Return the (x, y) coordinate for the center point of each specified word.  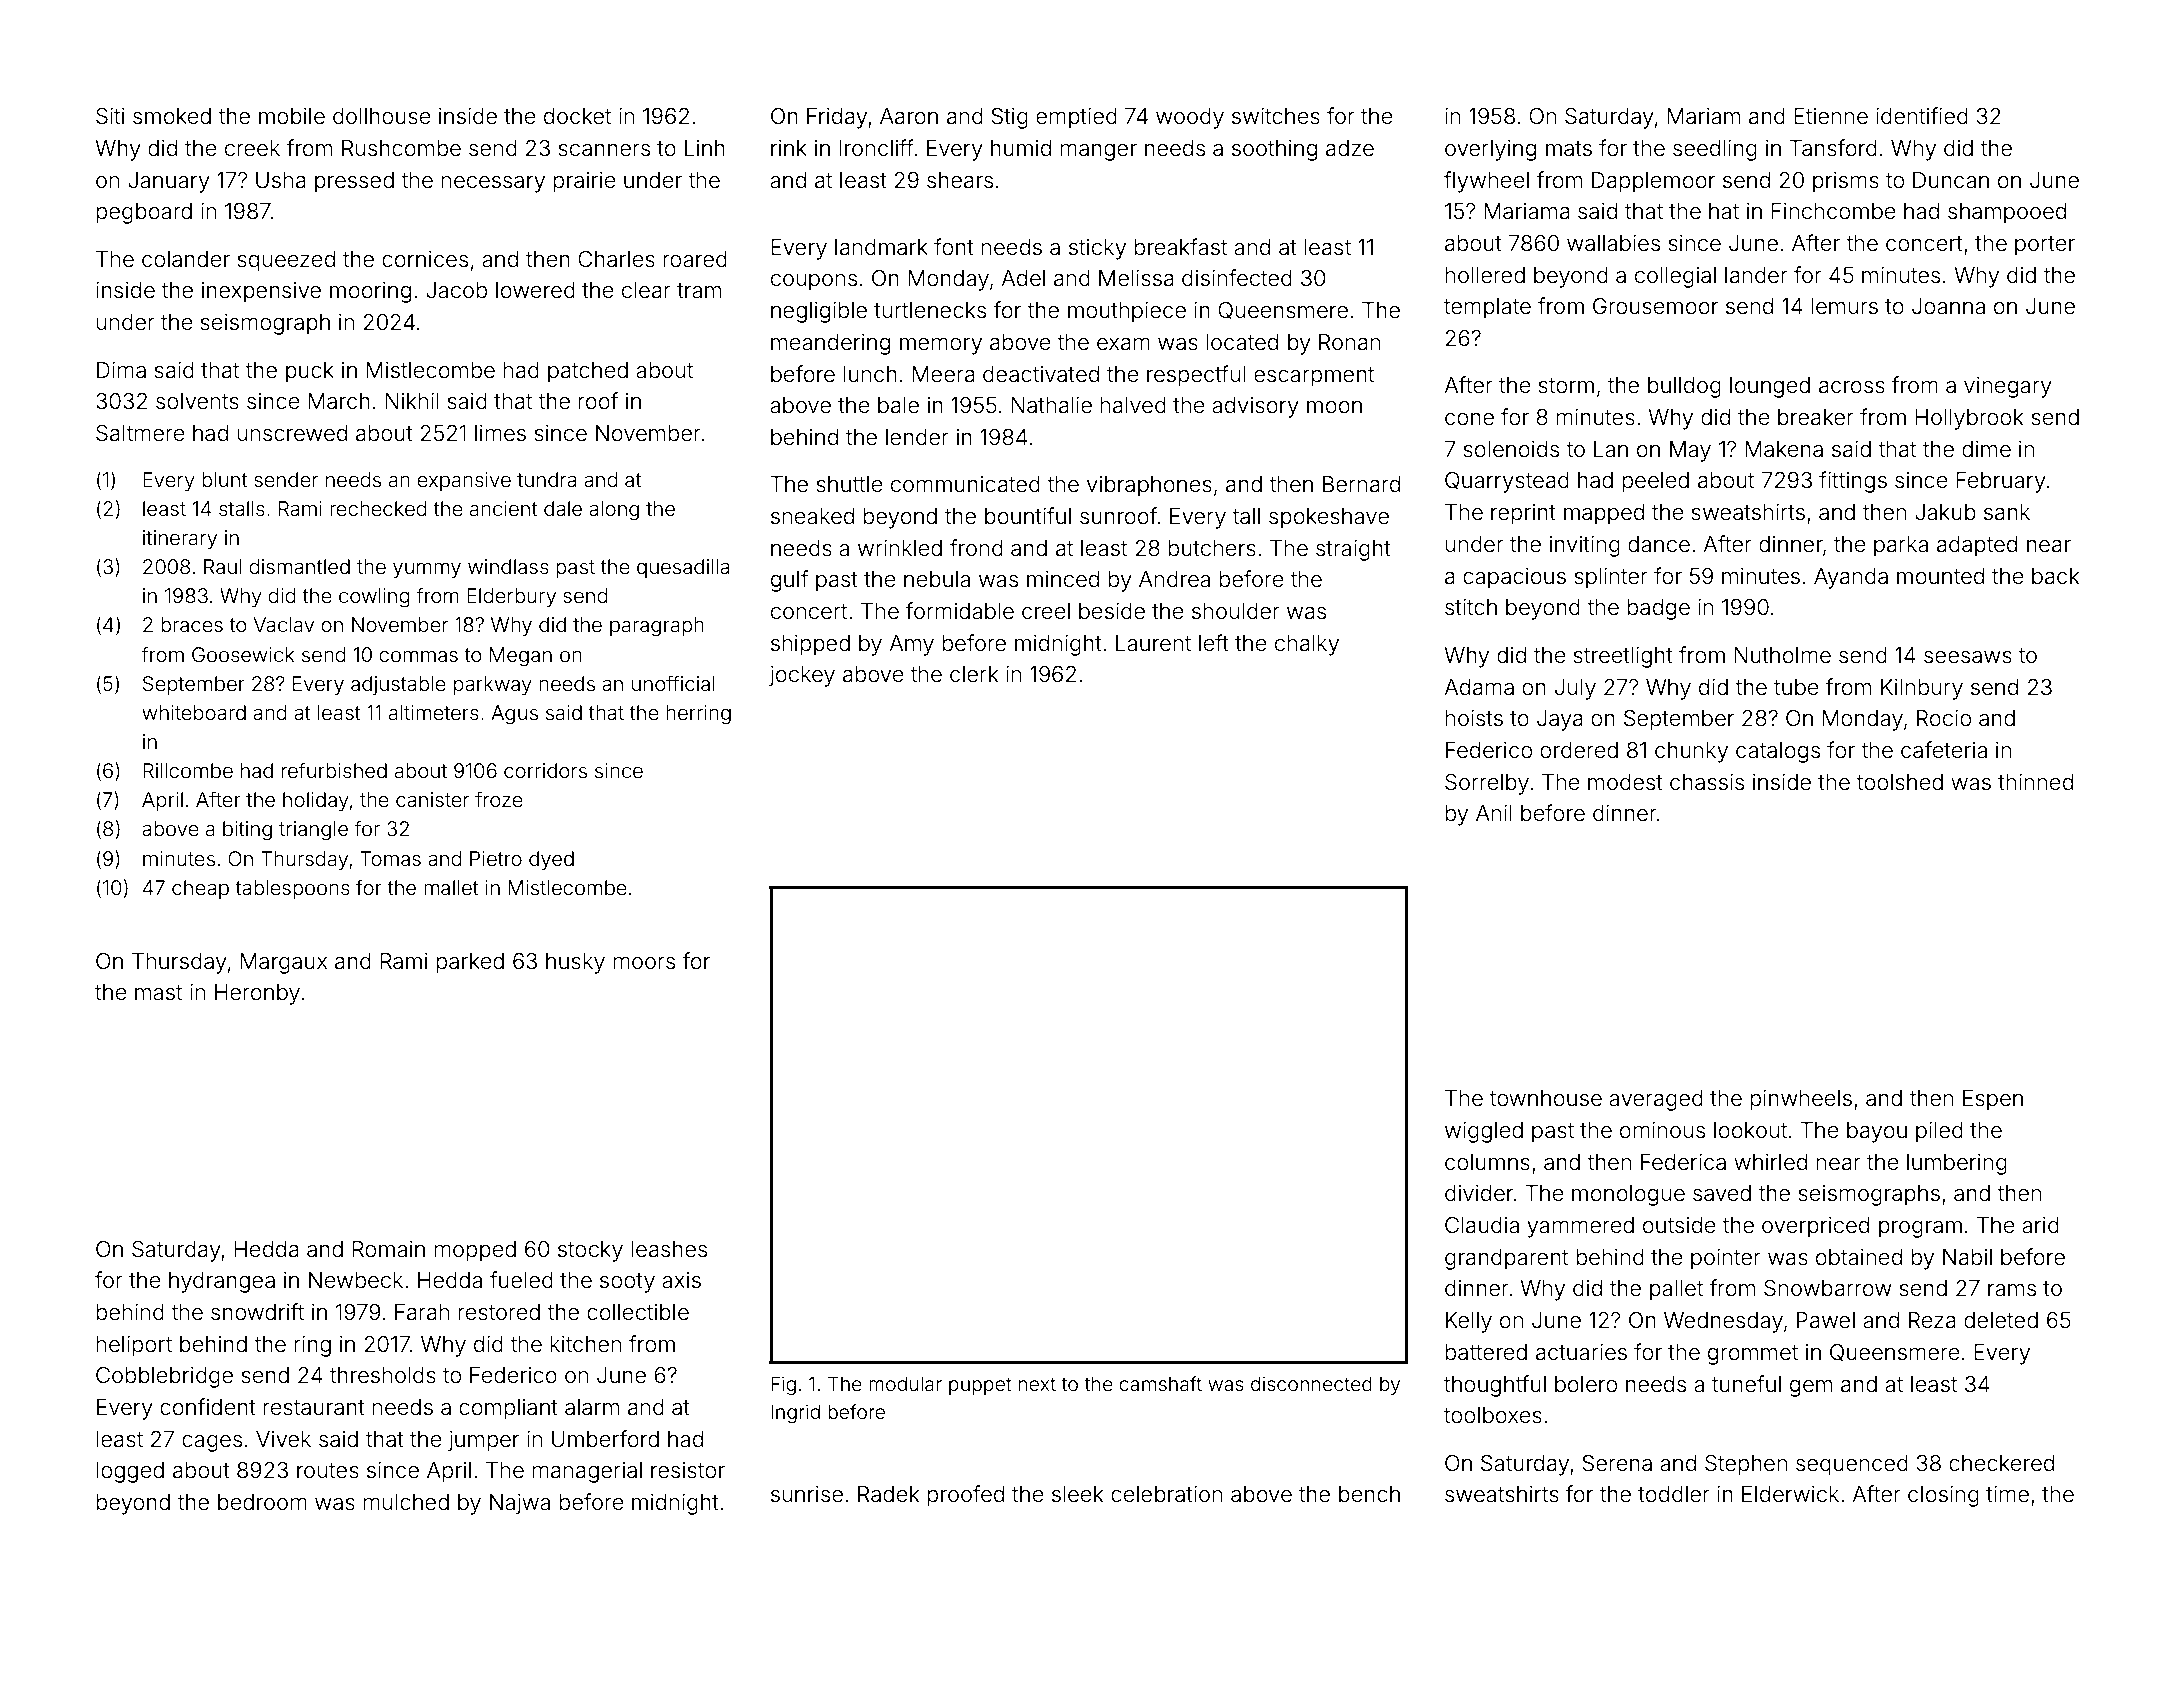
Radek (888, 1494)
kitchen (586, 1344)
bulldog (1684, 387)
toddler (1674, 1494)
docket (577, 116)
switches (1276, 116)
